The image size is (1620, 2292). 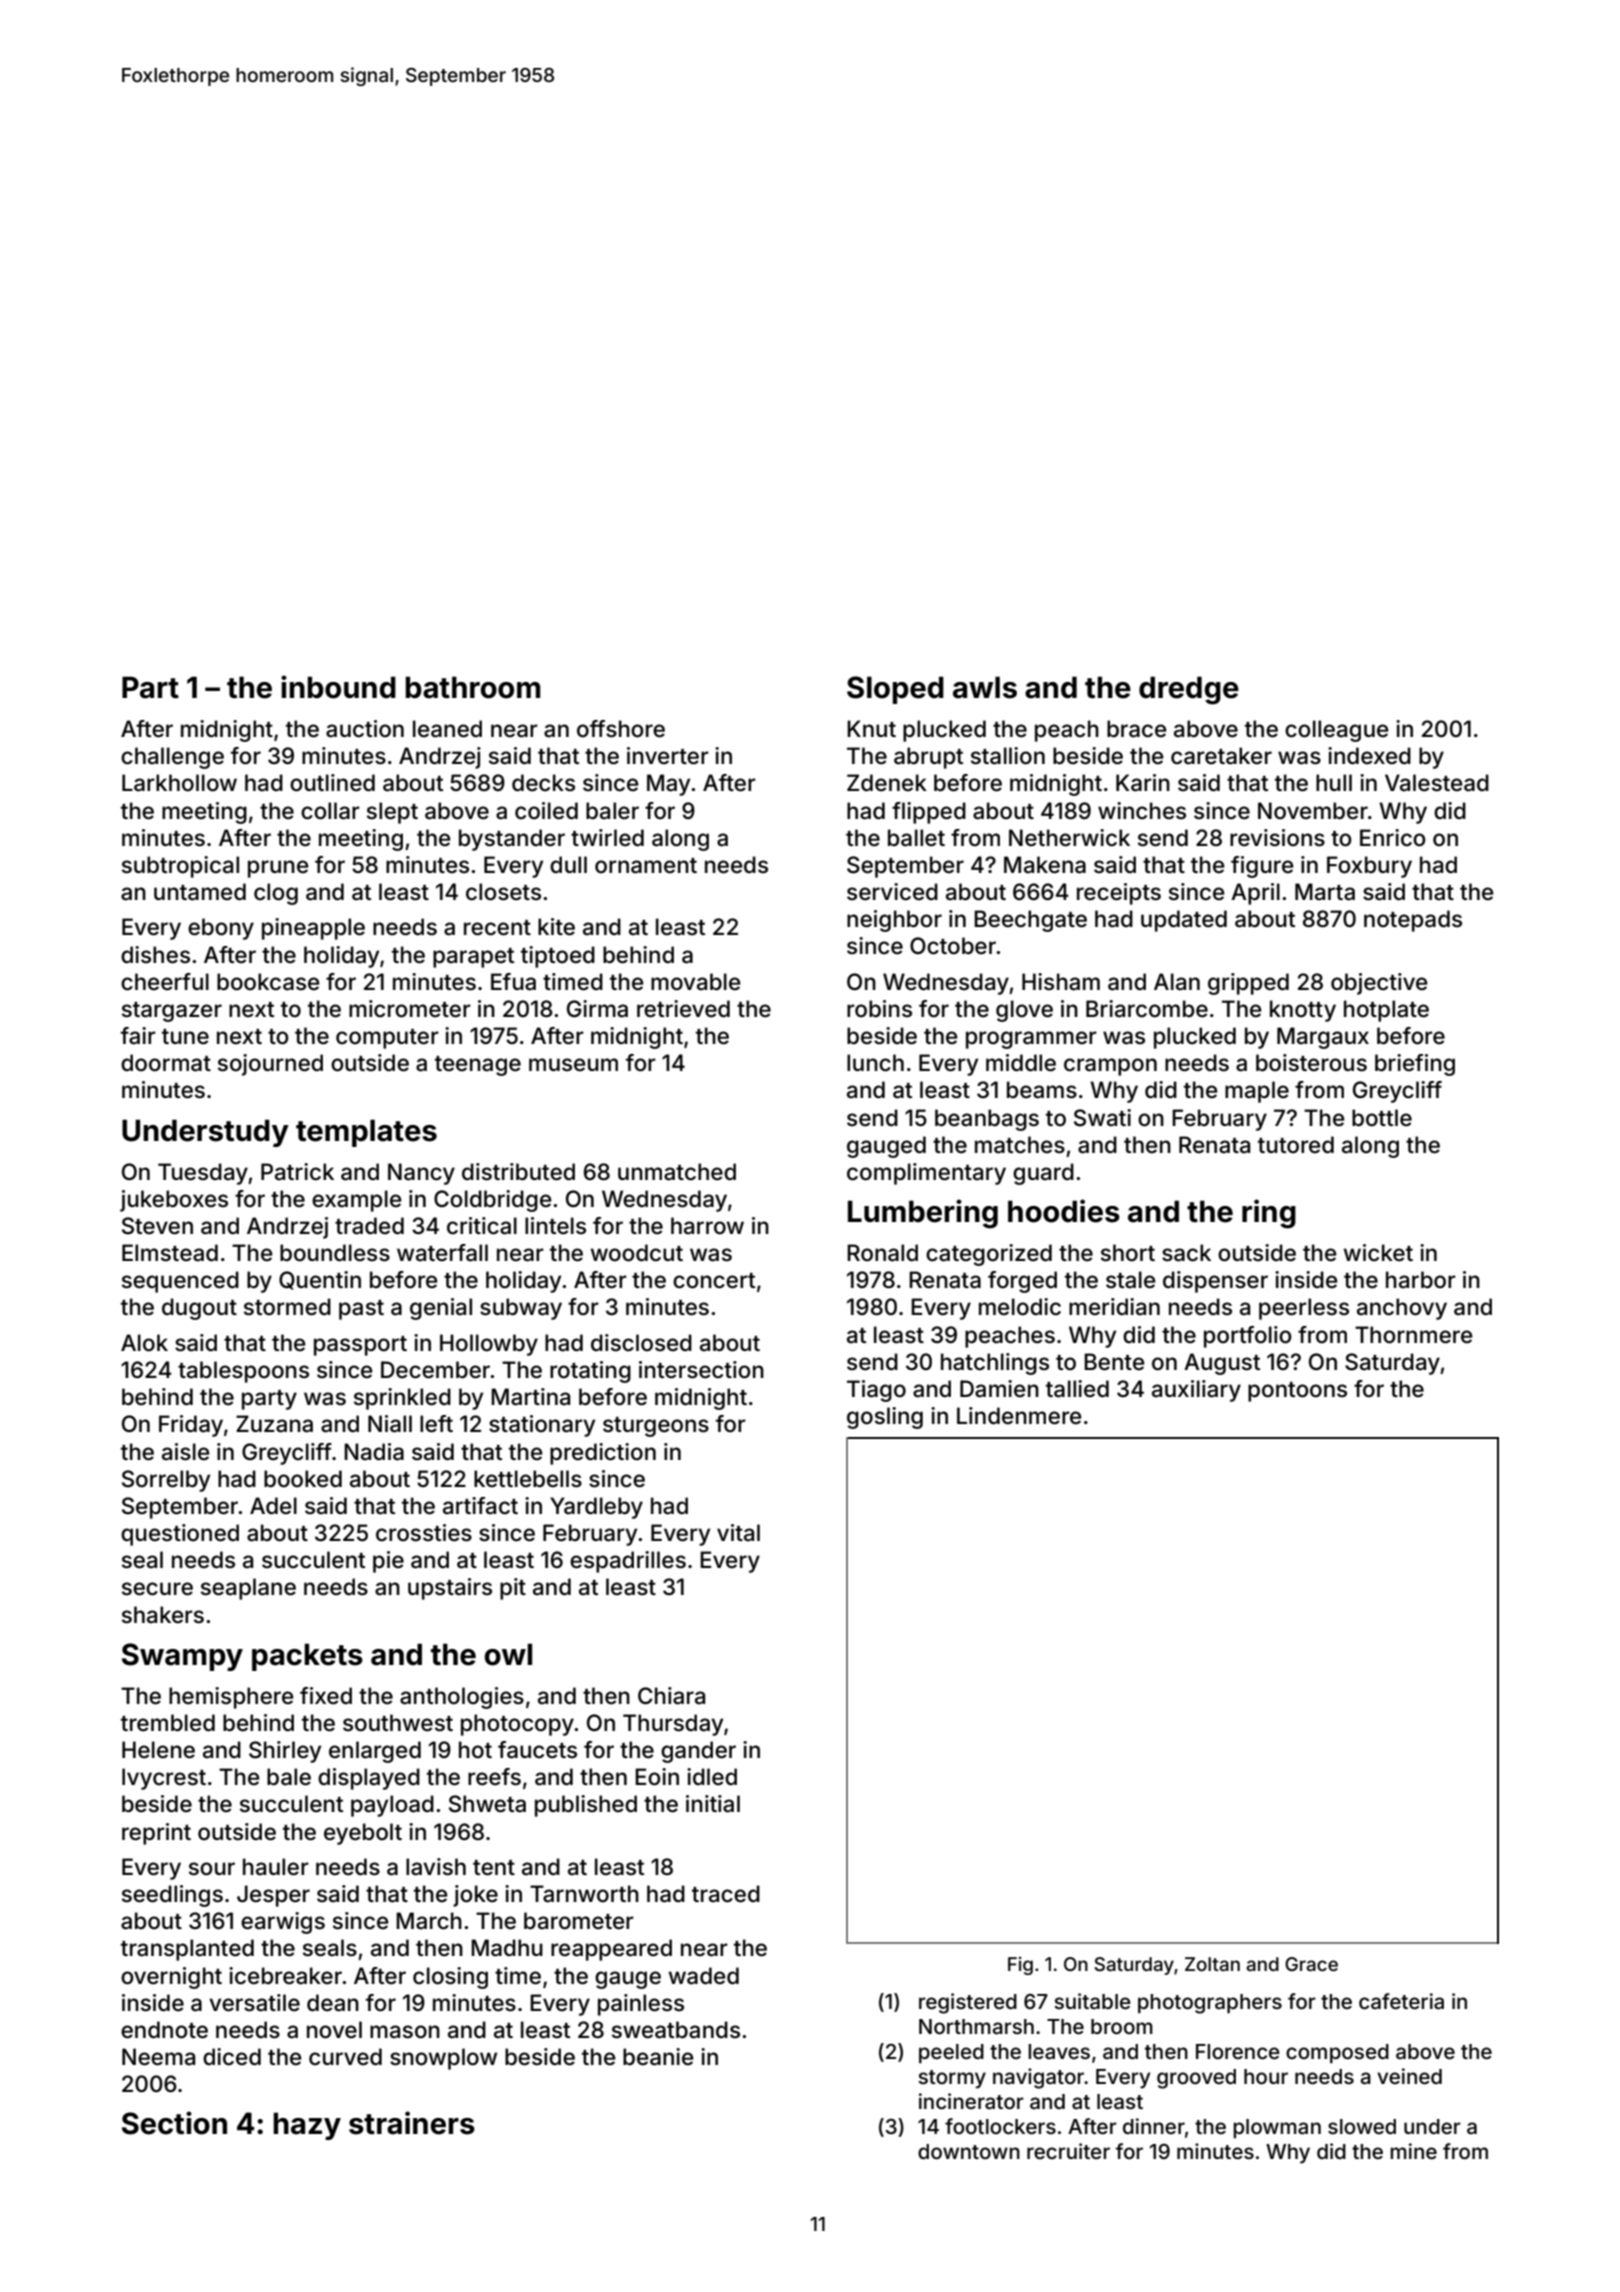 What do you see at coordinates (330, 811) in the screenshot?
I see `collar` at bounding box center [330, 811].
